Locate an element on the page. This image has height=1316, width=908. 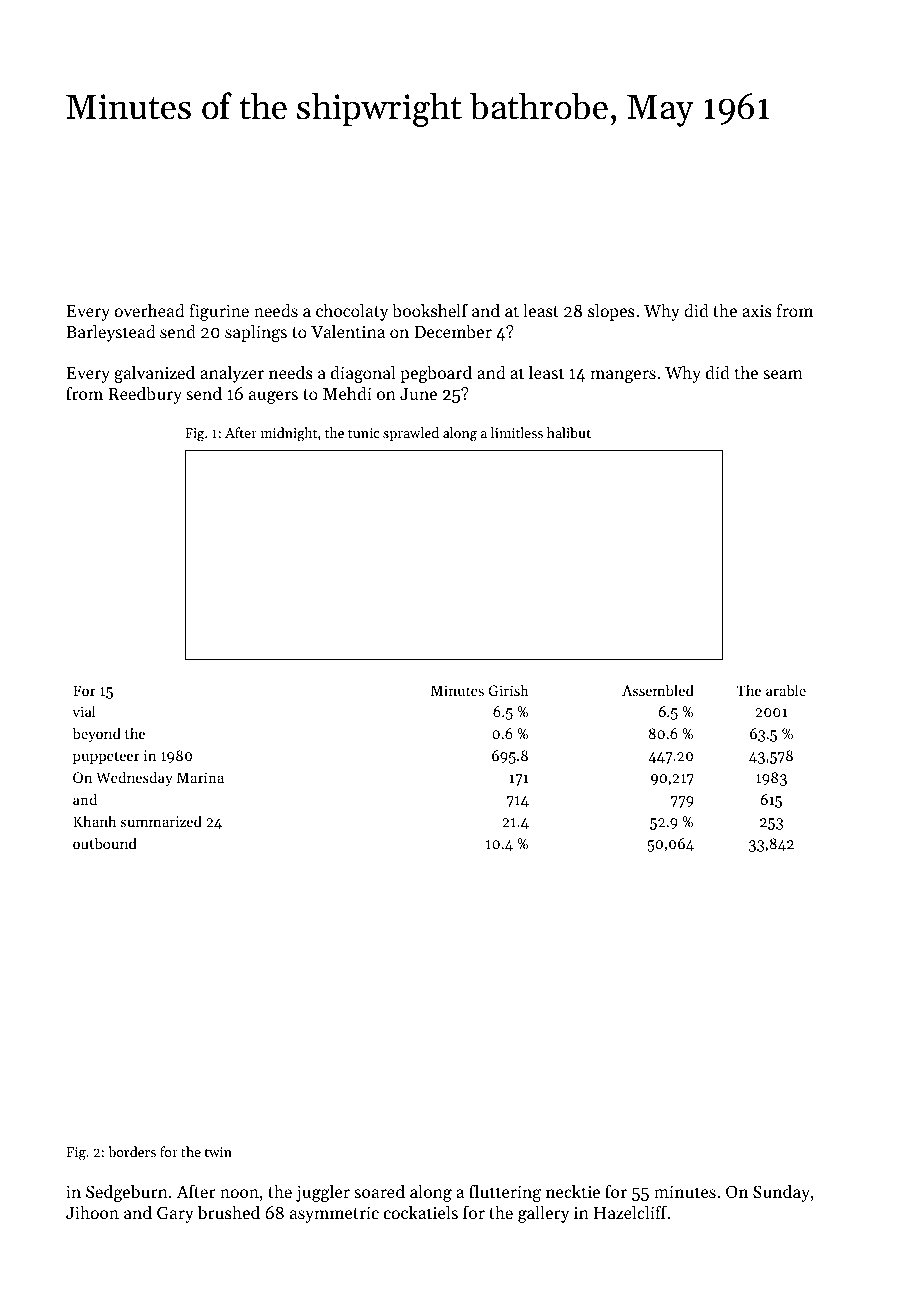
twin is located at coordinates (218, 1152).
